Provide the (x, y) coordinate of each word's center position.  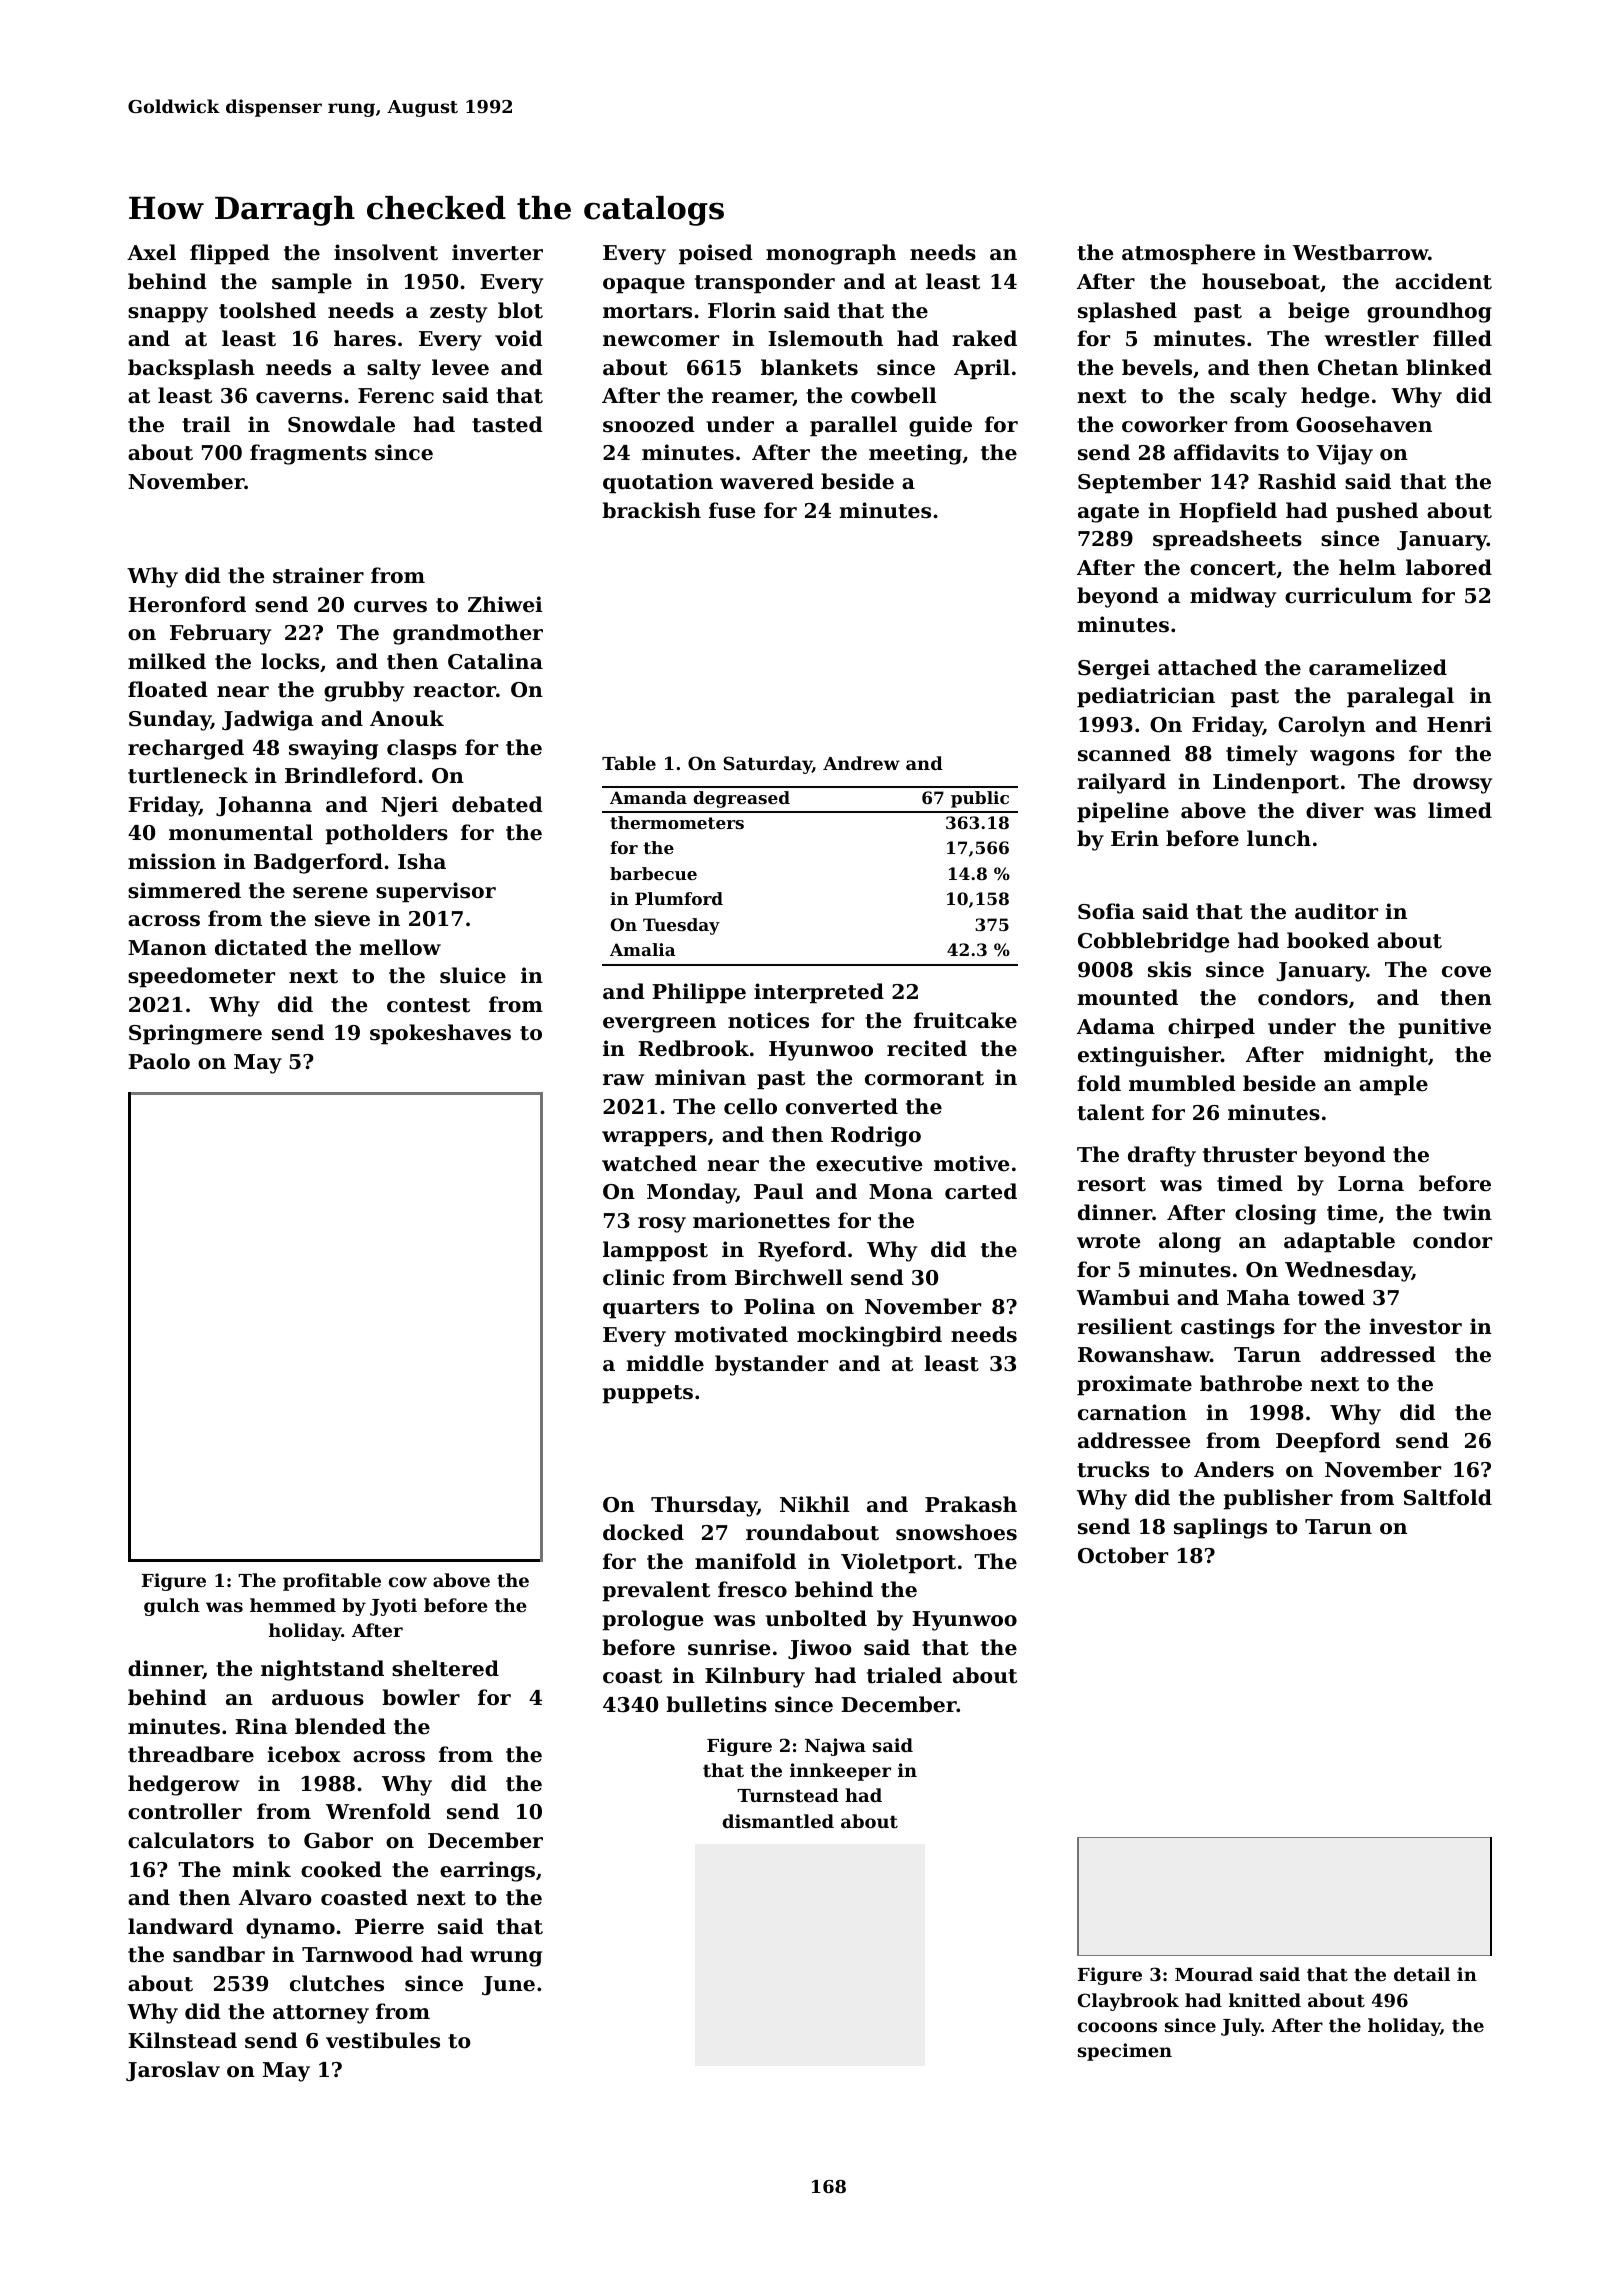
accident (1443, 281)
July (1241, 2027)
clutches (337, 1983)
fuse (732, 510)
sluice (473, 975)
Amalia (643, 949)
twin (1467, 1212)
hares (365, 338)
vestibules (383, 2040)
